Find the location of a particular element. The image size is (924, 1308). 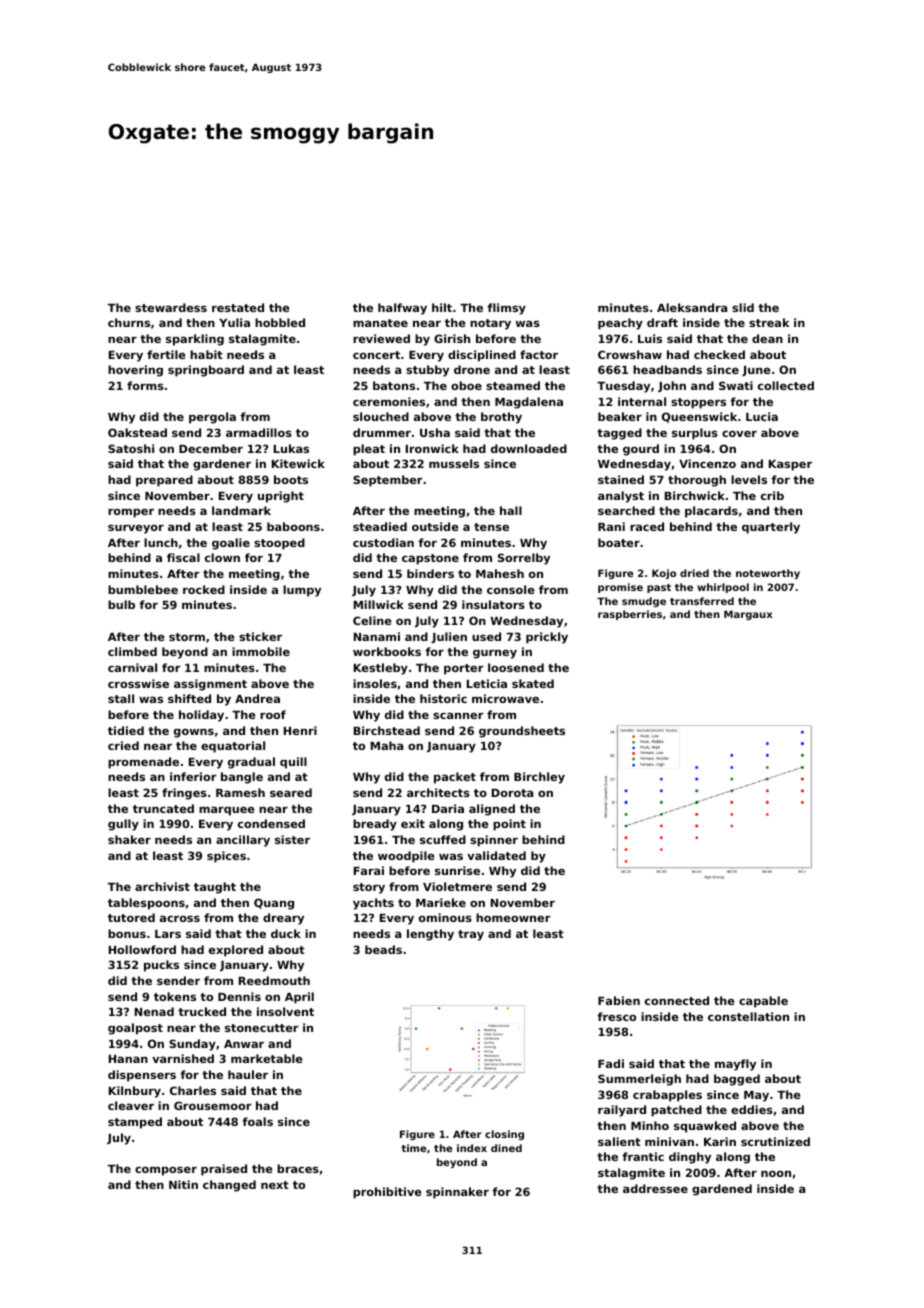

lumpy is located at coordinates (302, 591).
